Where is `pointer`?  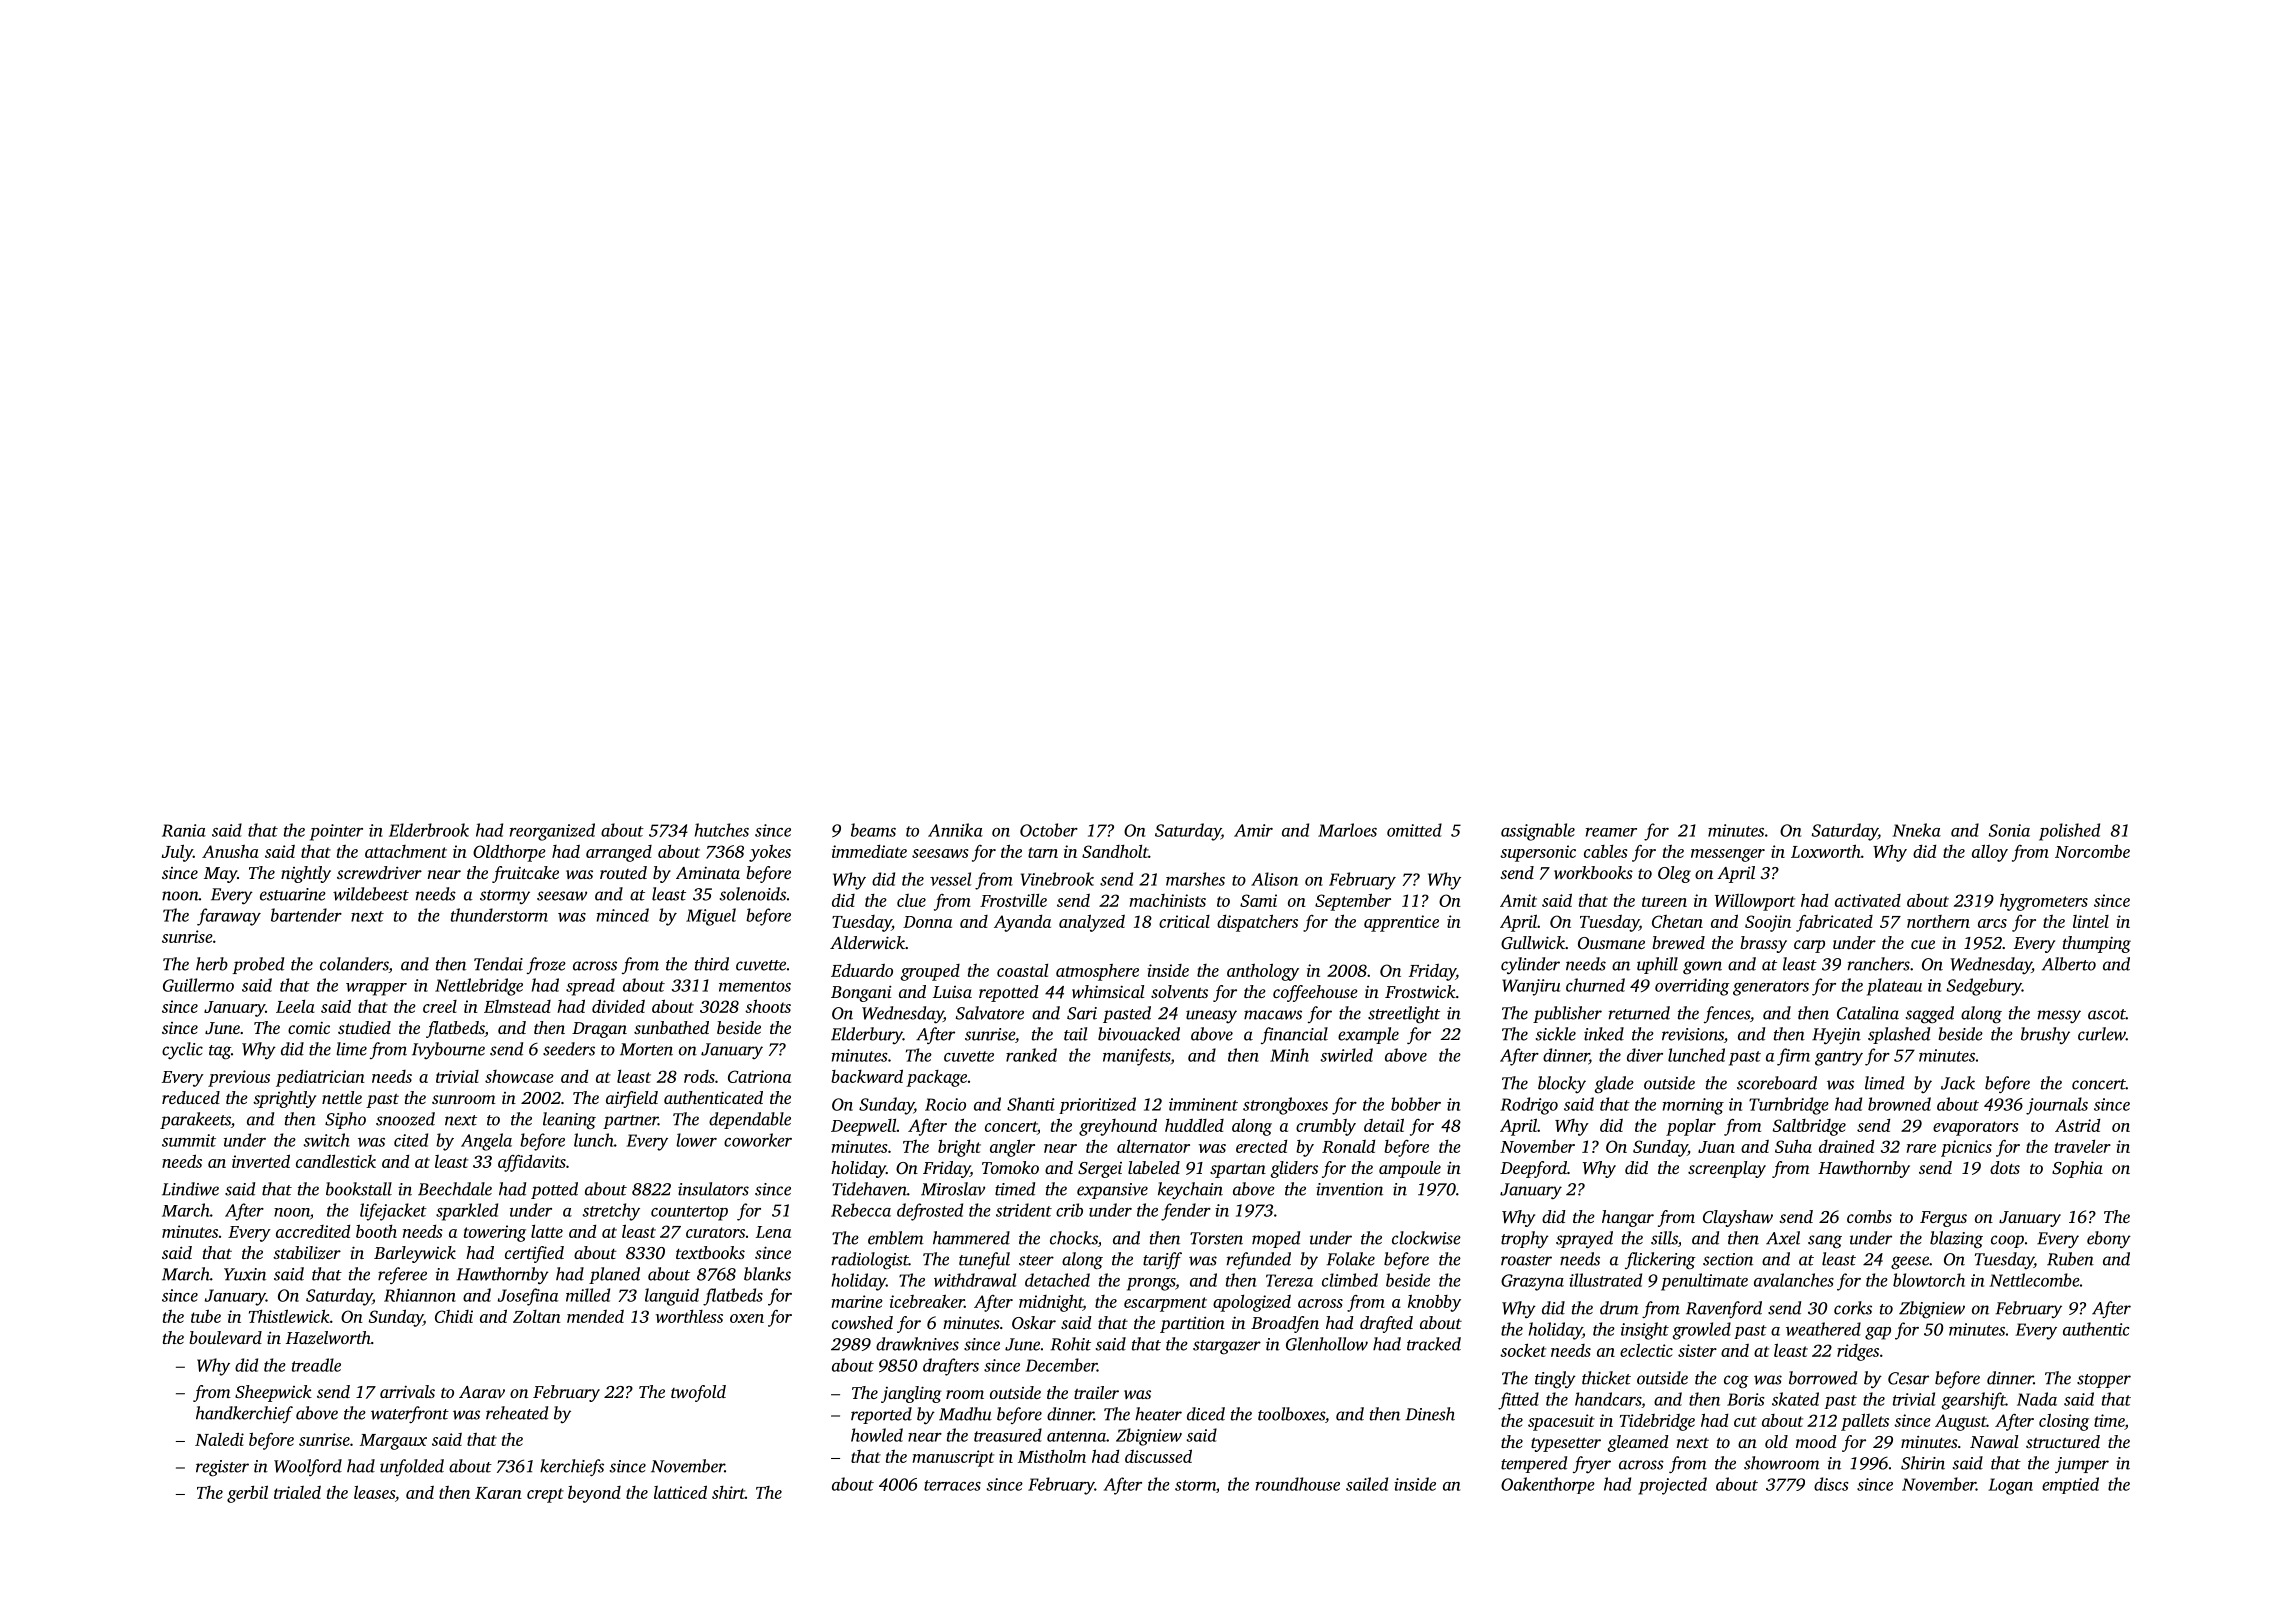
pointer is located at coordinates (336, 832).
